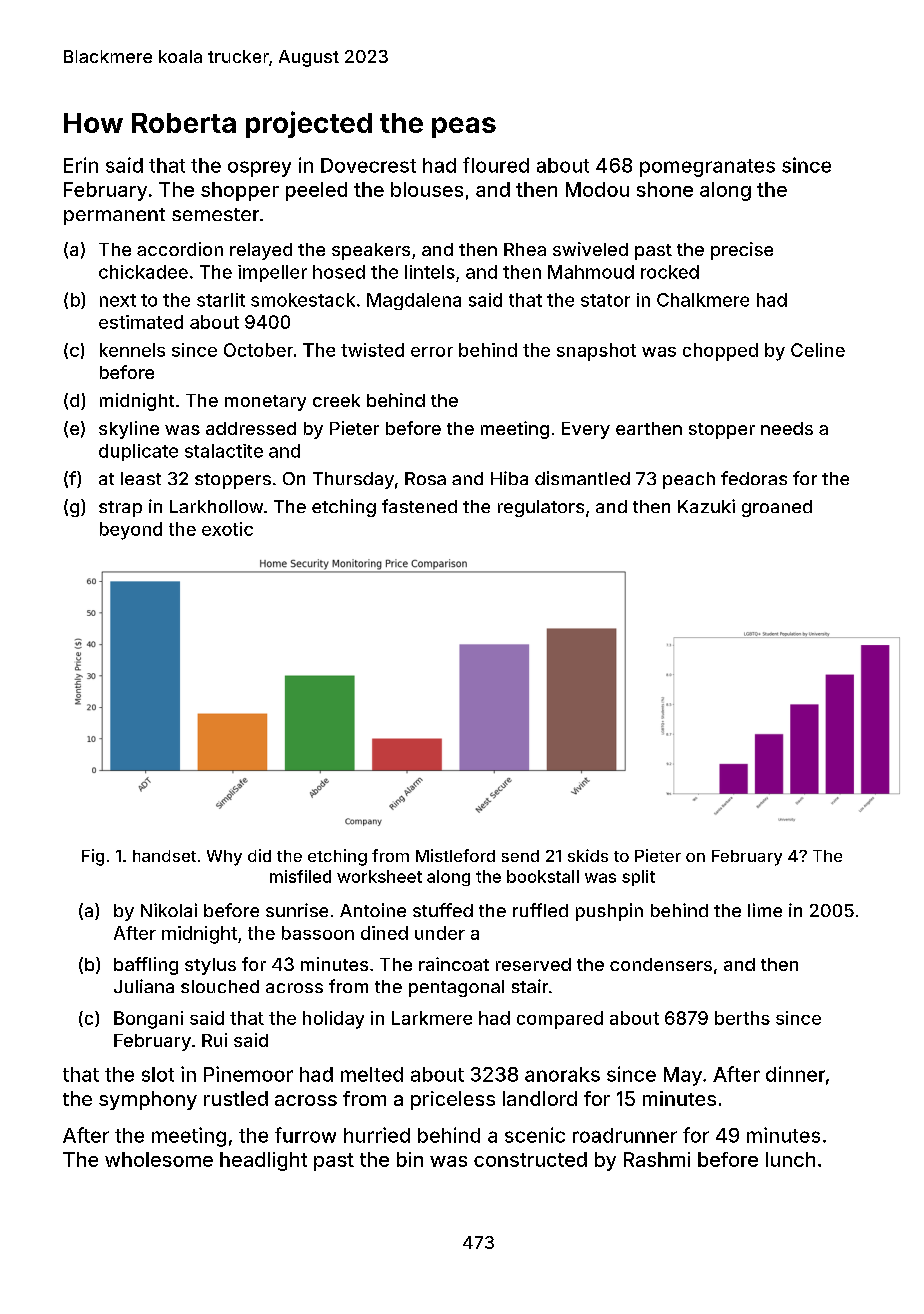 Image resolution: width=924 pixels, height=1314 pixels. I want to click on split, so click(638, 878).
